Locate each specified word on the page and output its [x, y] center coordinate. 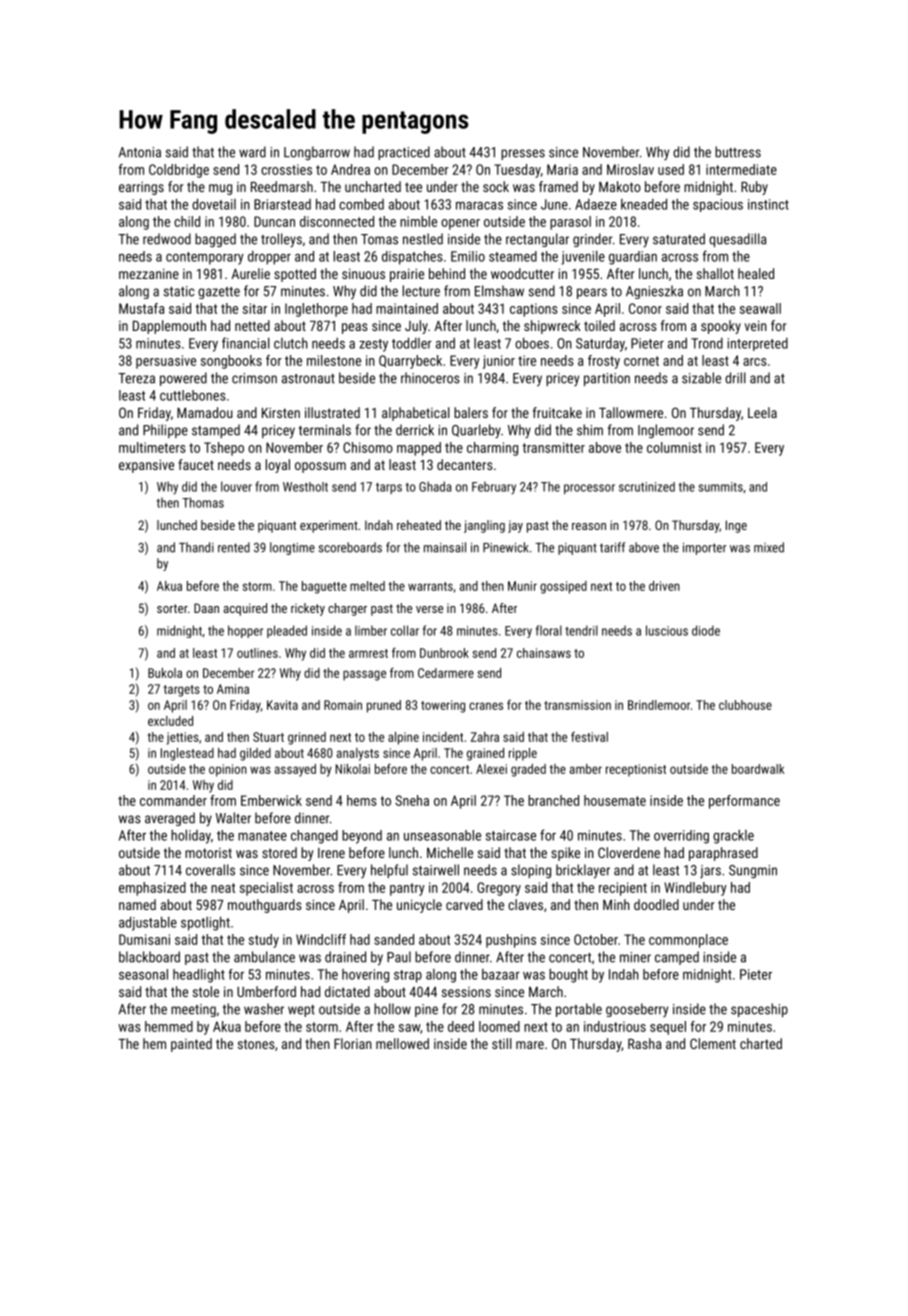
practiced [404, 153]
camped [677, 958]
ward [252, 152]
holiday [191, 836]
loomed [499, 1026]
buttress [738, 152]
